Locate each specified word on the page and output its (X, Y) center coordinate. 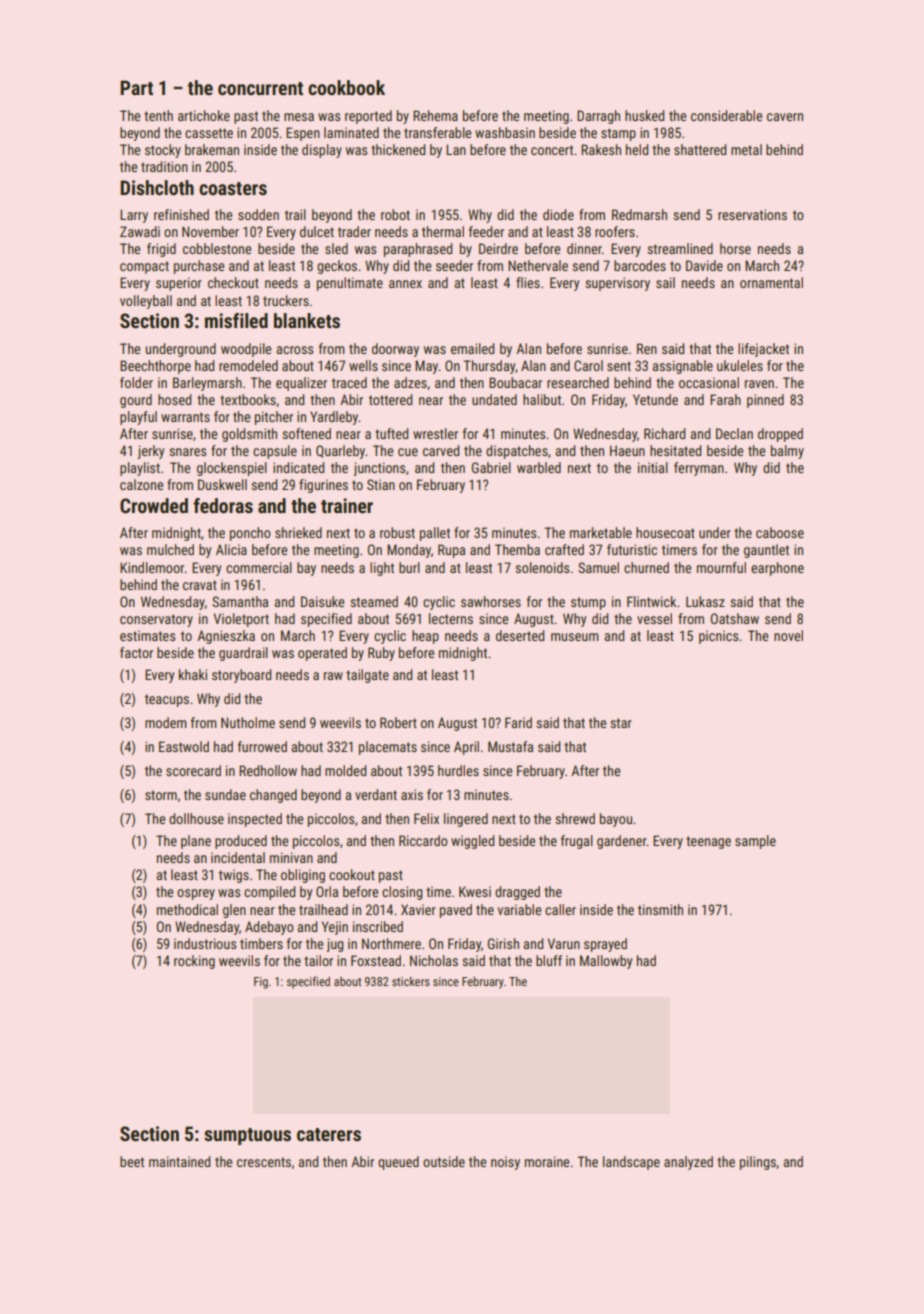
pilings (758, 1163)
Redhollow (268, 770)
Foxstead (376, 960)
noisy (505, 1163)
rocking (194, 962)
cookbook (346, 87)
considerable (726, 115)
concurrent (260, 88)
